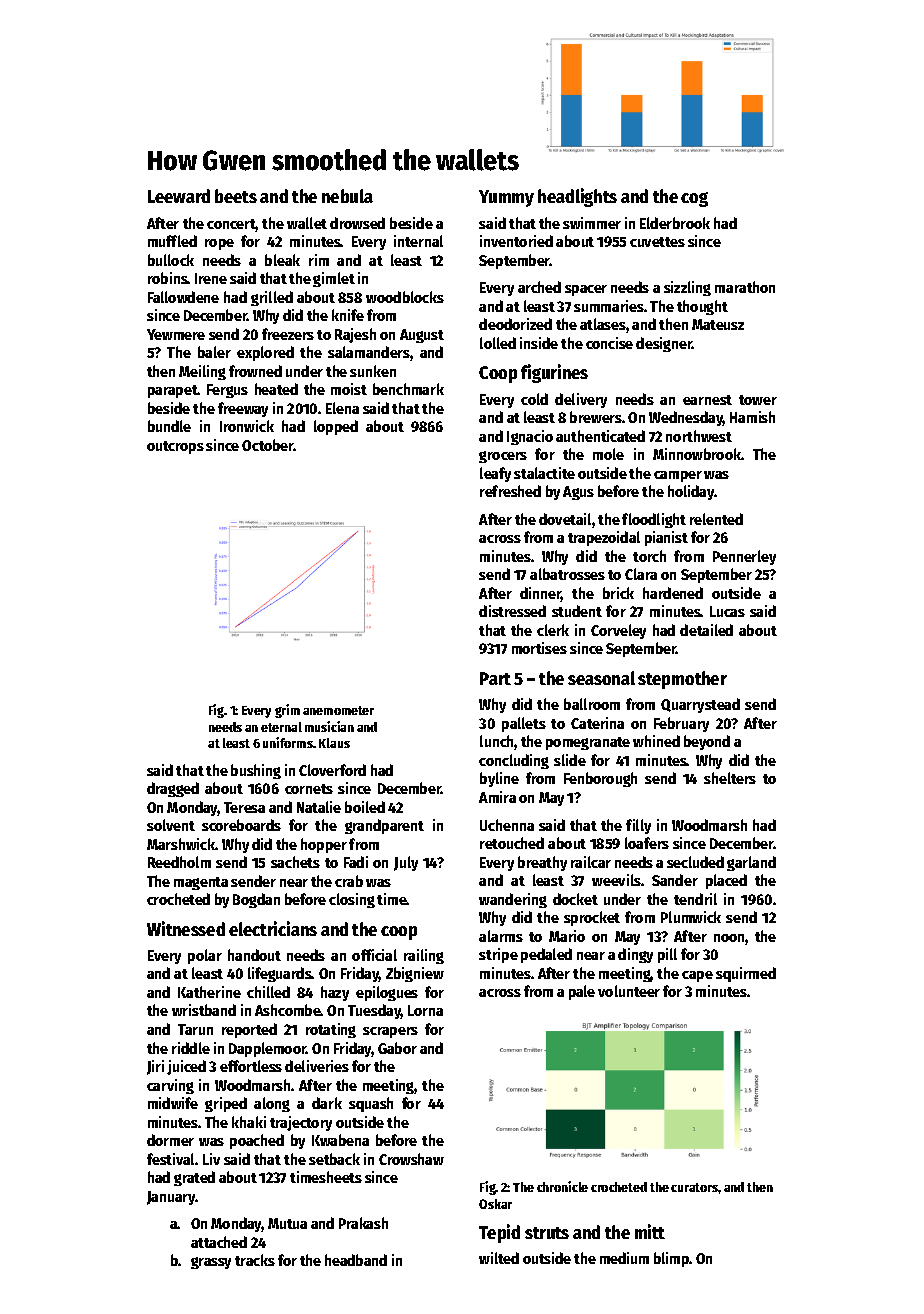  I want to click on grated, so click(194, 1178).
